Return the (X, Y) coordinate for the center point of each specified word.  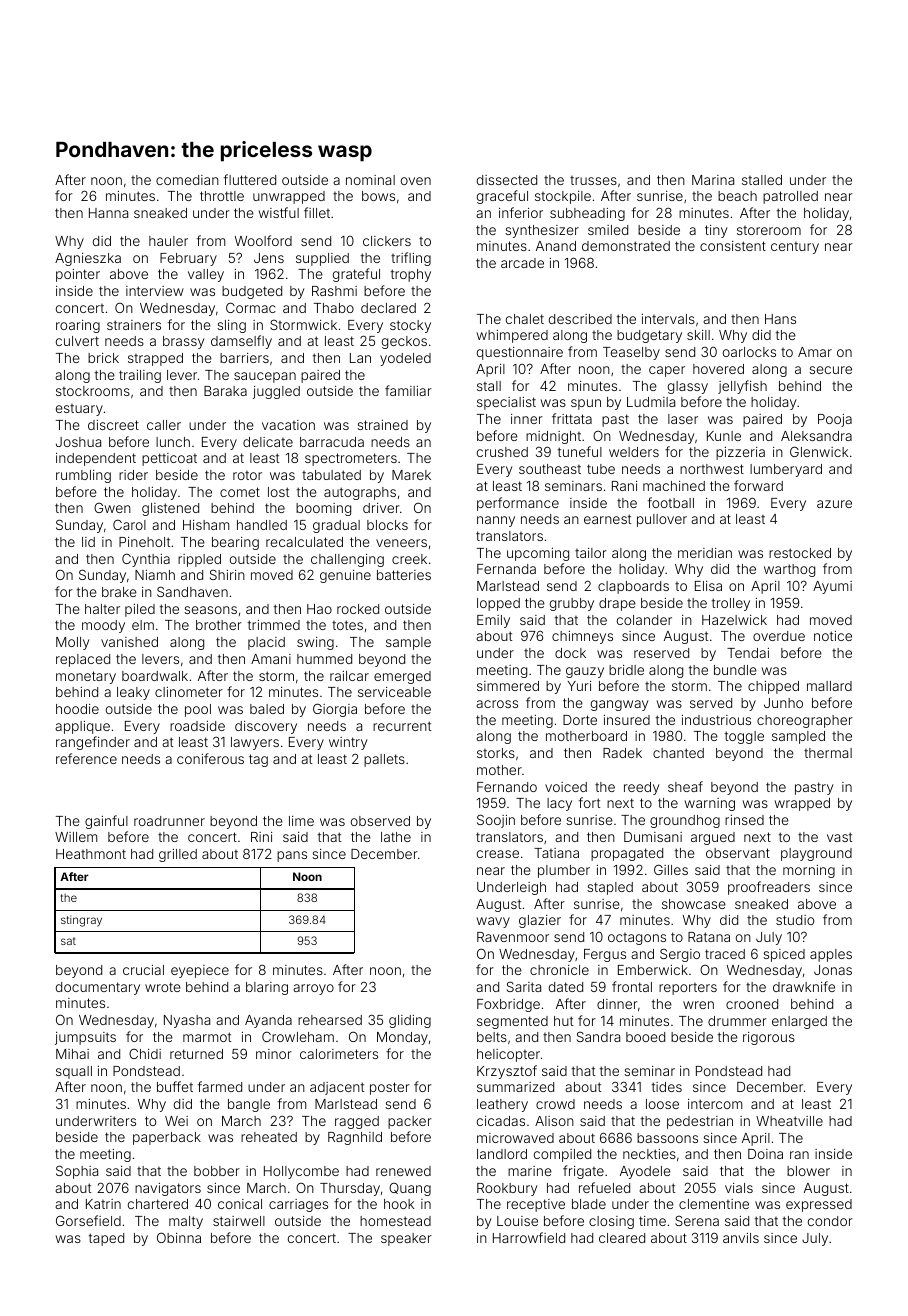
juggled (276, 392)
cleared (622, 1238)
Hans (780, 319)
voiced (566, 787)
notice (833, 636)
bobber (217, 1171)
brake (119, 592)
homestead (395, 1221)
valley (206, 275)
